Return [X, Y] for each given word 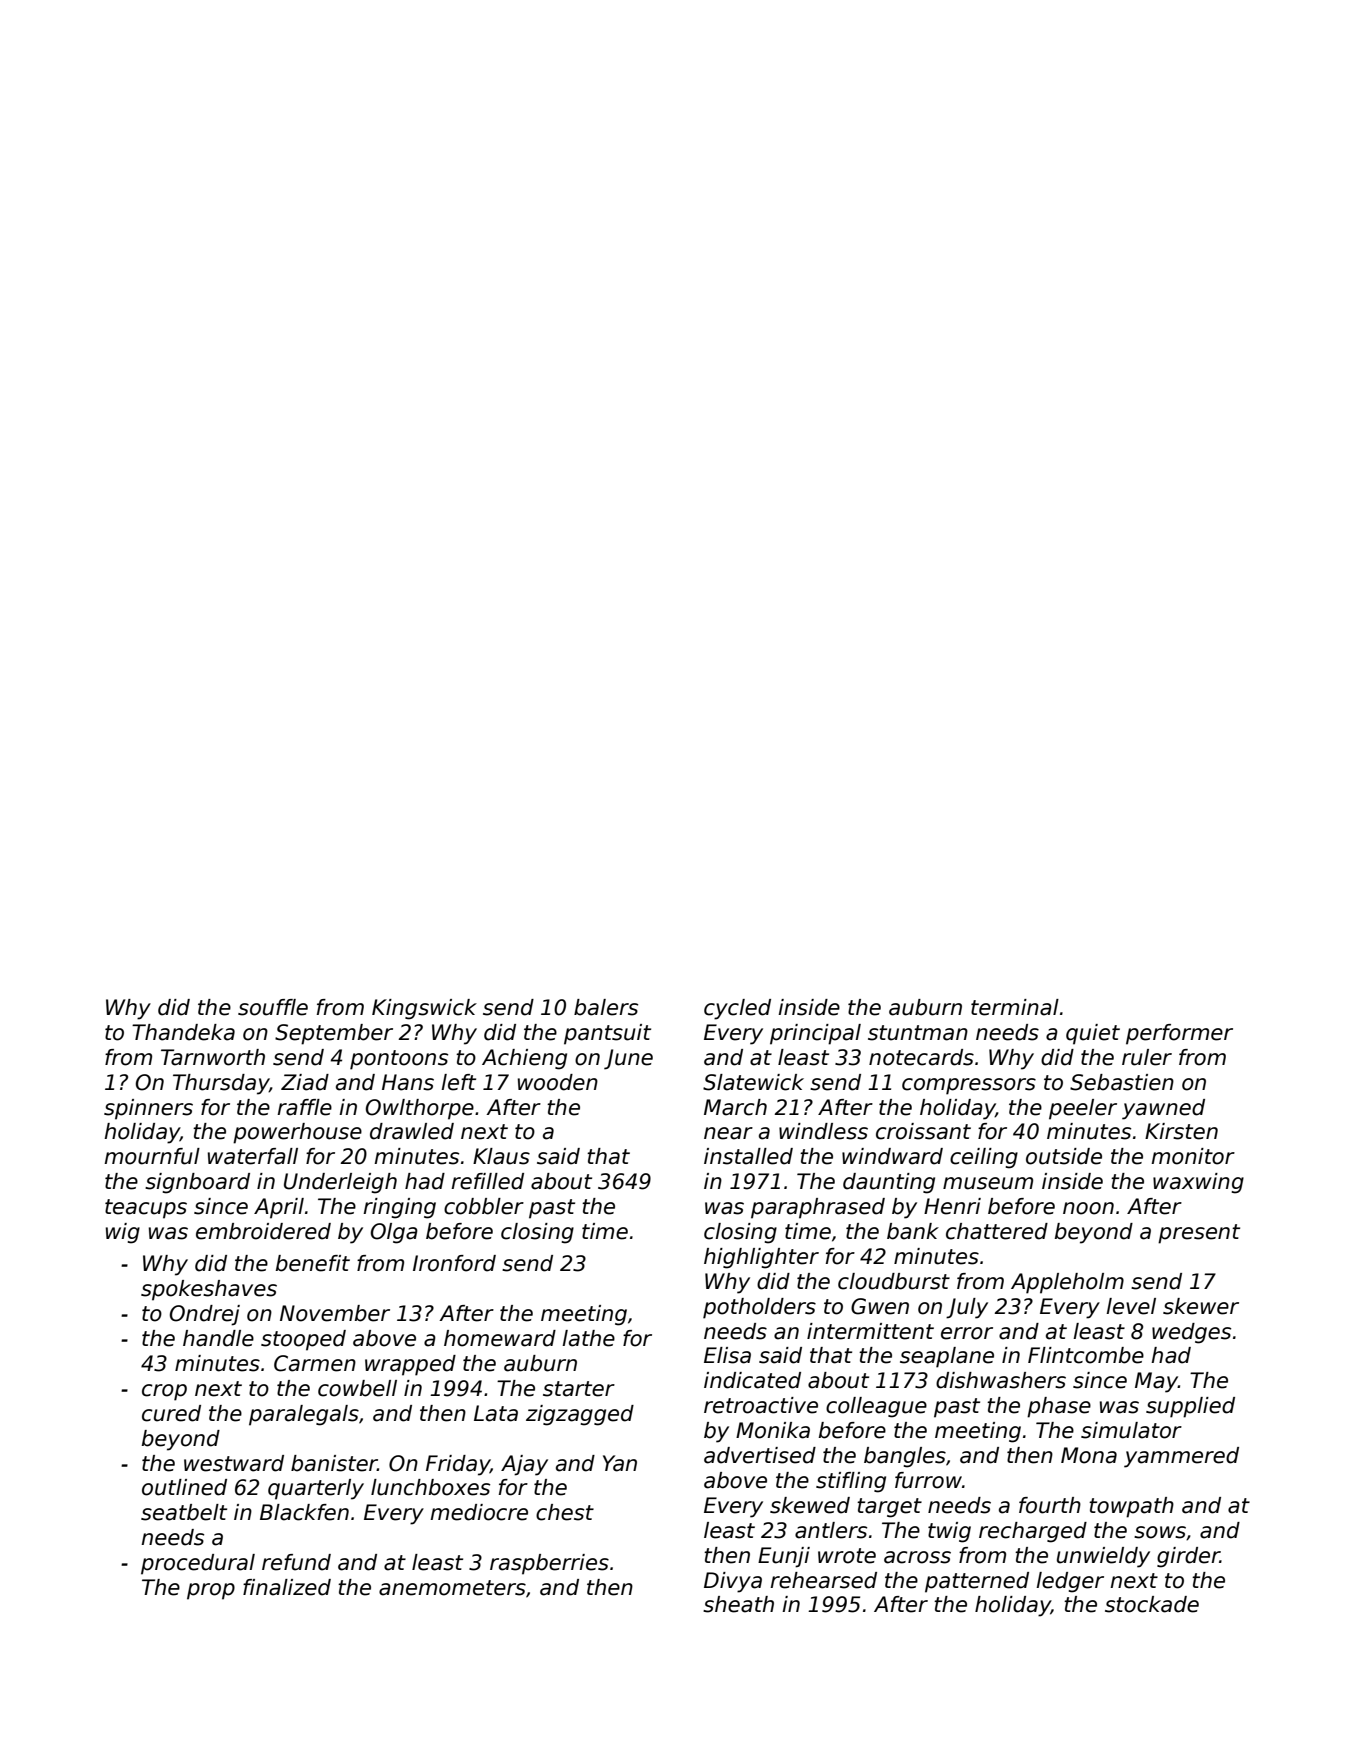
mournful [152, 1156]
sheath [738, 1604]
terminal [1015, 1007]
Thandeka [183, 1032]
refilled [487, 1181]
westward [234, 1463]
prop [211, 1591]
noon [1088, 1208]
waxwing [1198, 1183]
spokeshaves [209, 1290]
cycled [737, 1009]
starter [579, 1389]
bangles [905, 1457]
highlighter [761, 1258]
